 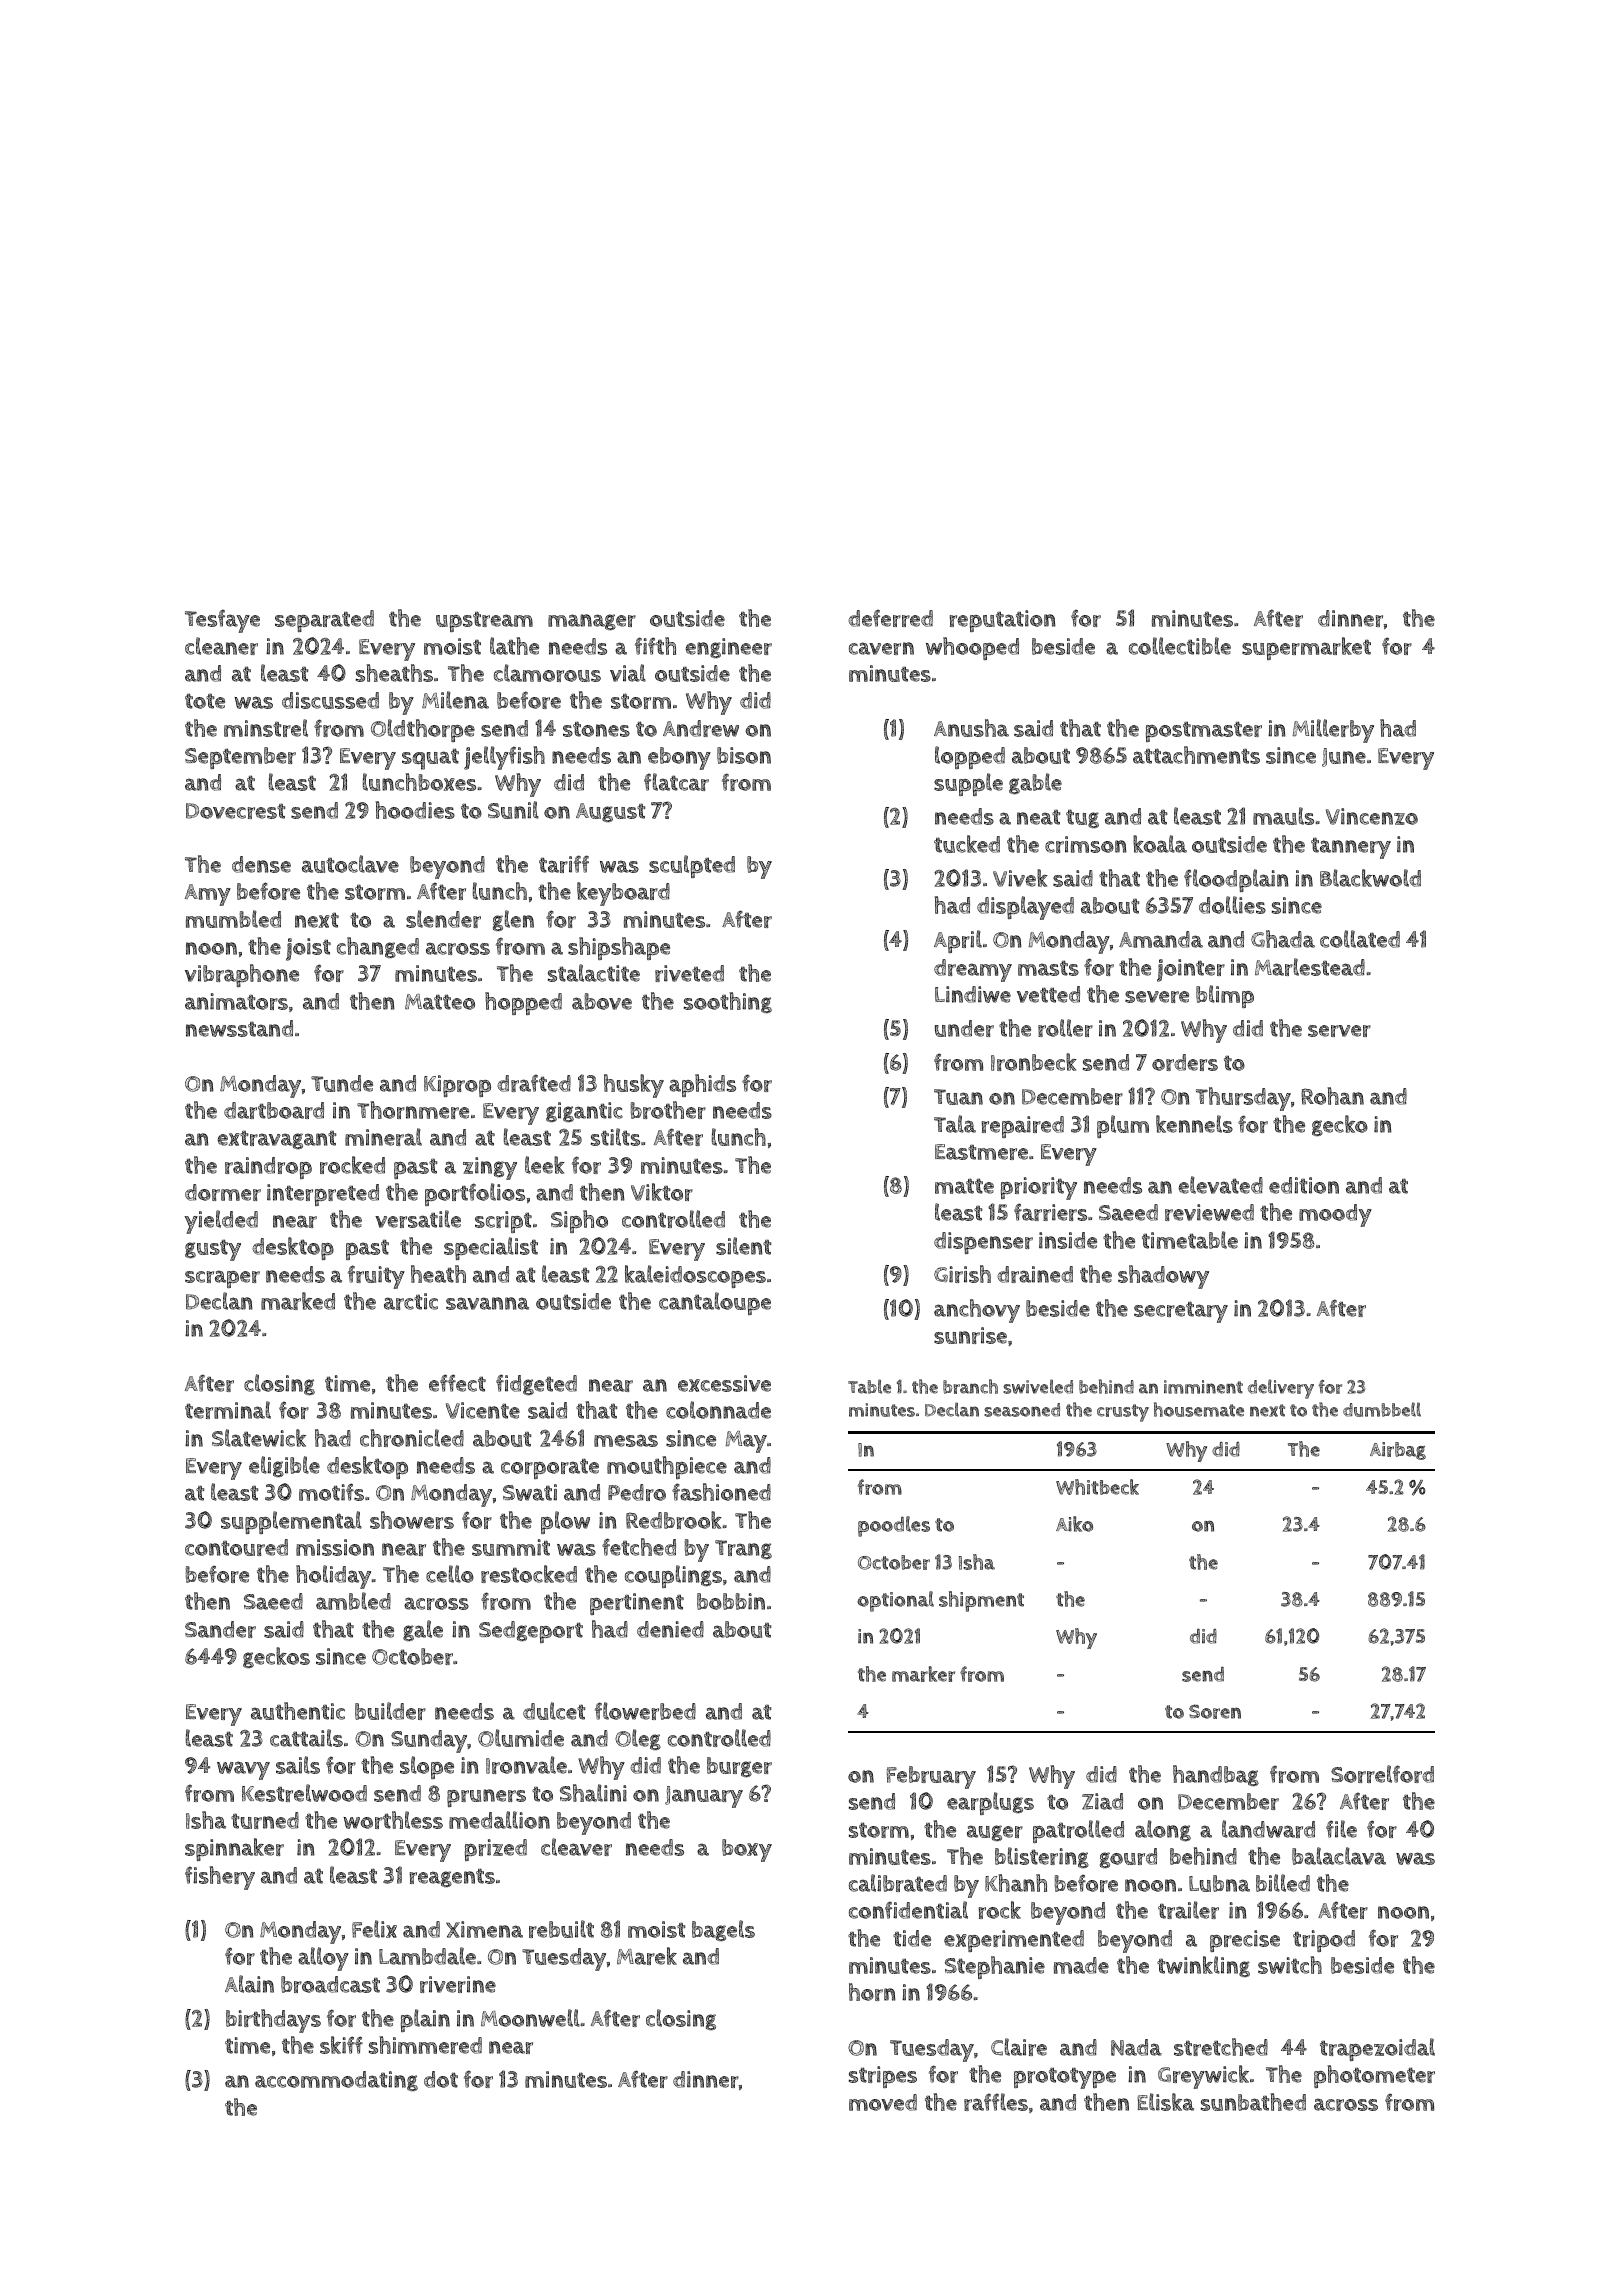 I want to click on bison, so click(x=744, y=755).
